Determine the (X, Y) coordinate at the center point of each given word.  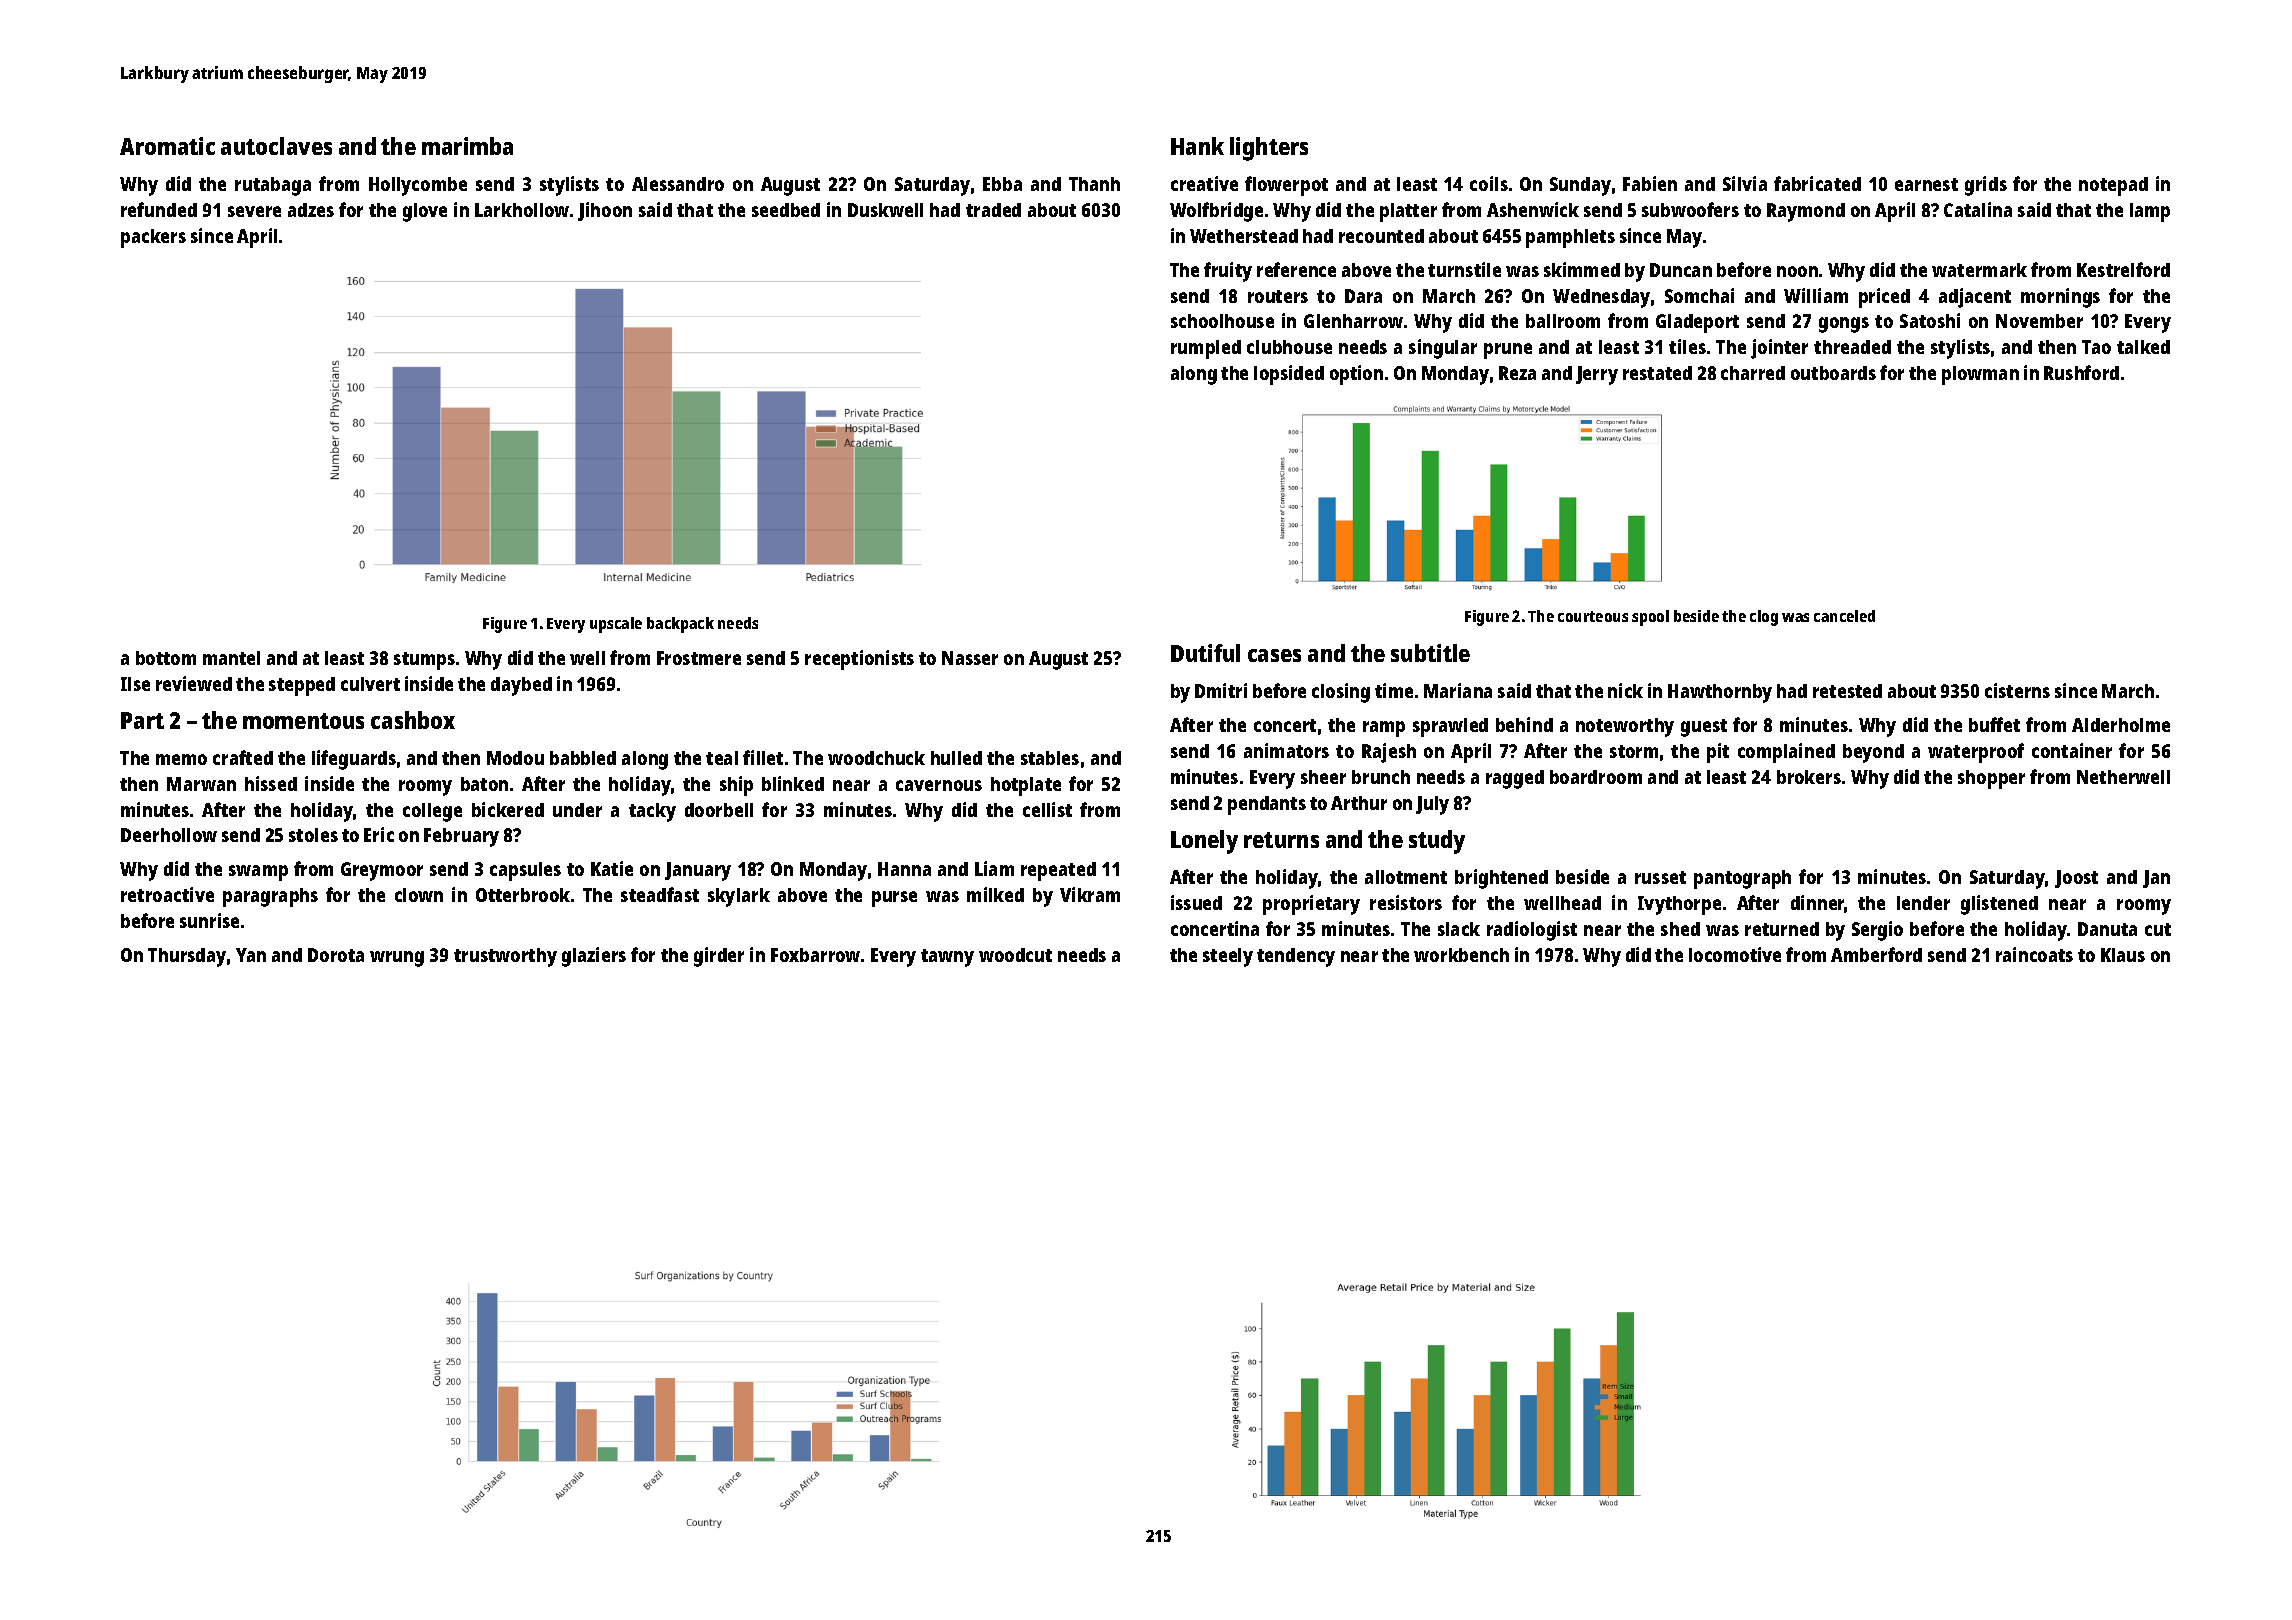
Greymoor (382, 871)
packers (153, 238)
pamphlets (1570, 238)
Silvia (1745, 183)
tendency (1296, 957)
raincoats (2034, 954)
